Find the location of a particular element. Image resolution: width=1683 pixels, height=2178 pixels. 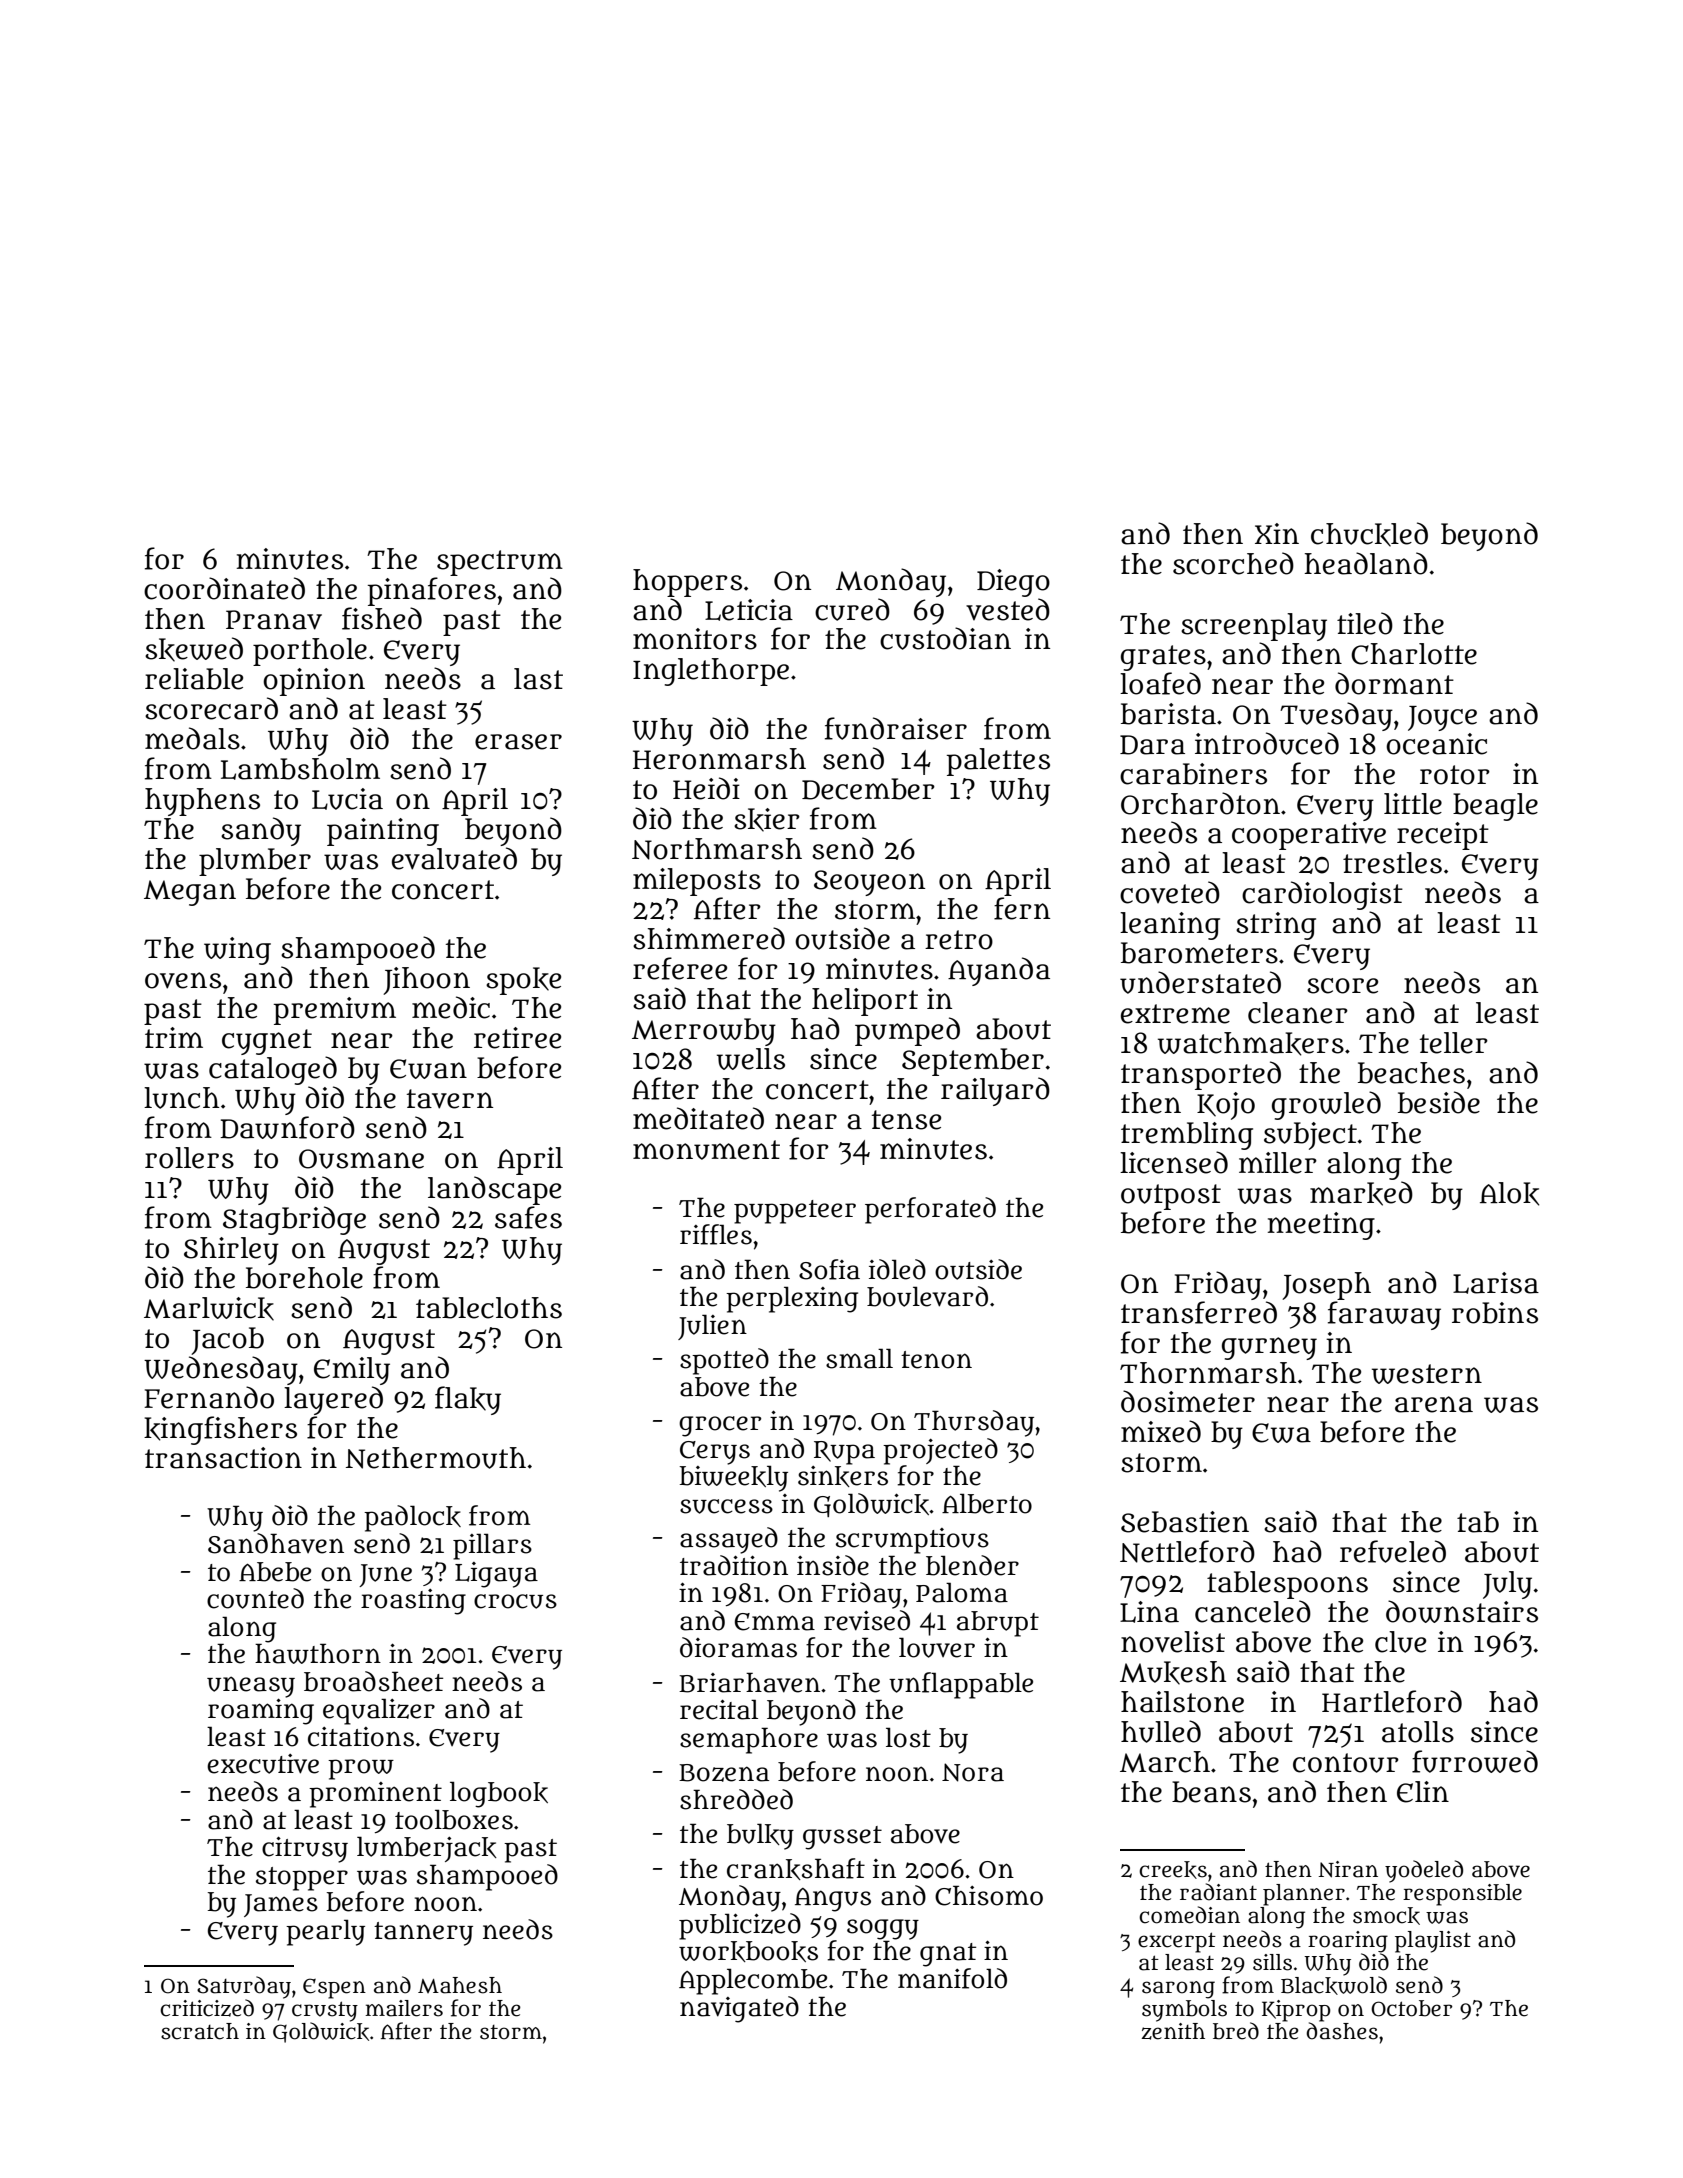

hoppers is located at coordinates (687, 583).
